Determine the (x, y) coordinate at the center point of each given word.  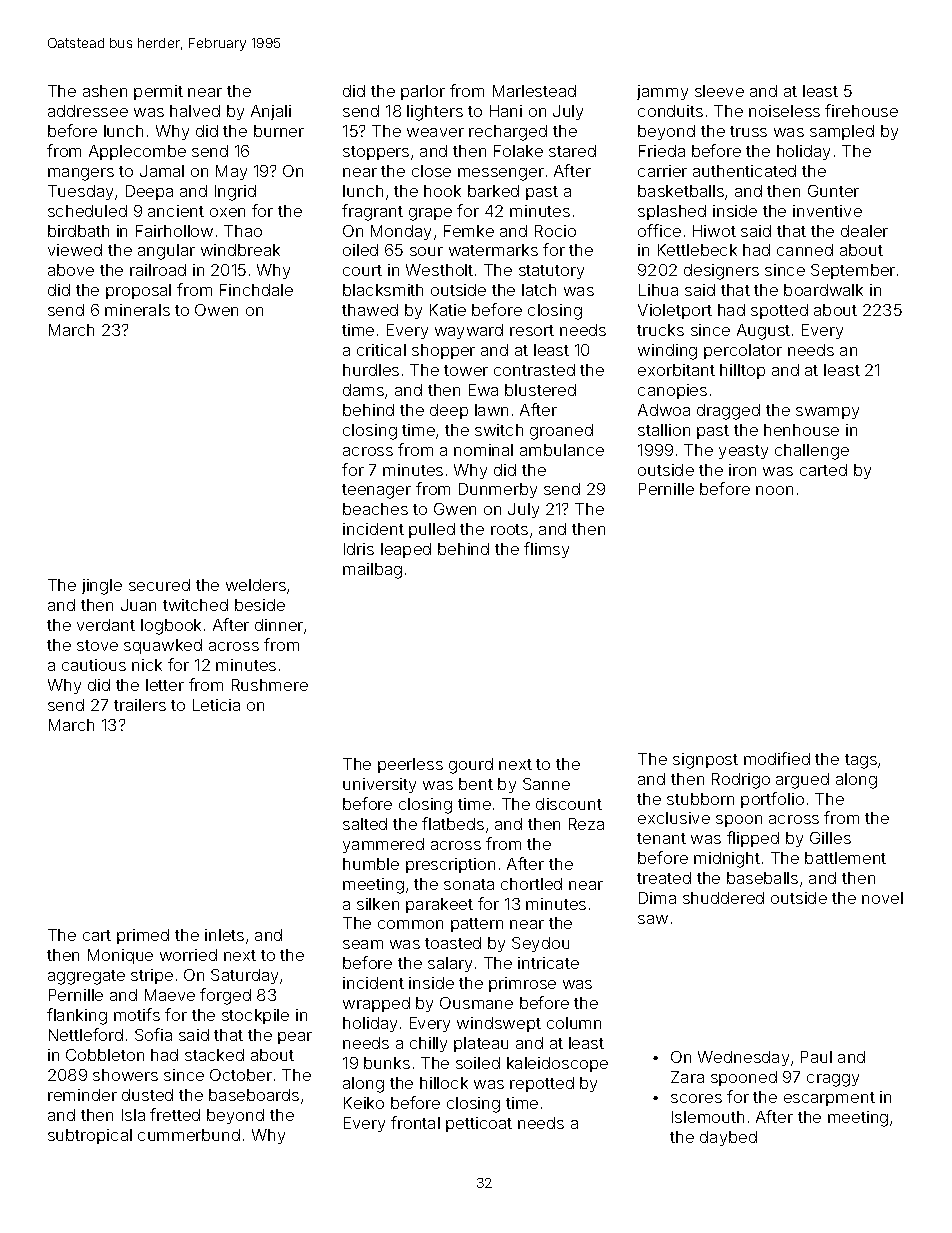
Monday (401, 232)
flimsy (546, 550)
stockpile (255, 1016)
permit (158, 92)
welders (256, 585)
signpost (705, 761)
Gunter (833, 191)
